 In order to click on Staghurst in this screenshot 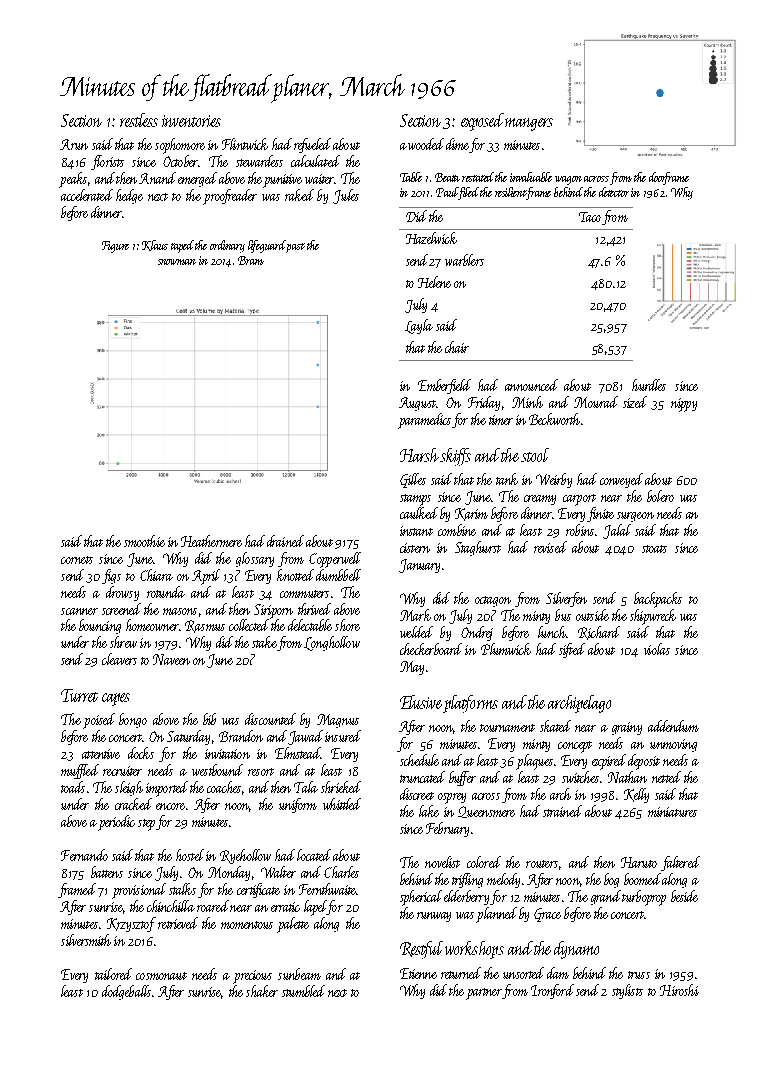, I will do `click(478, 548)`.
